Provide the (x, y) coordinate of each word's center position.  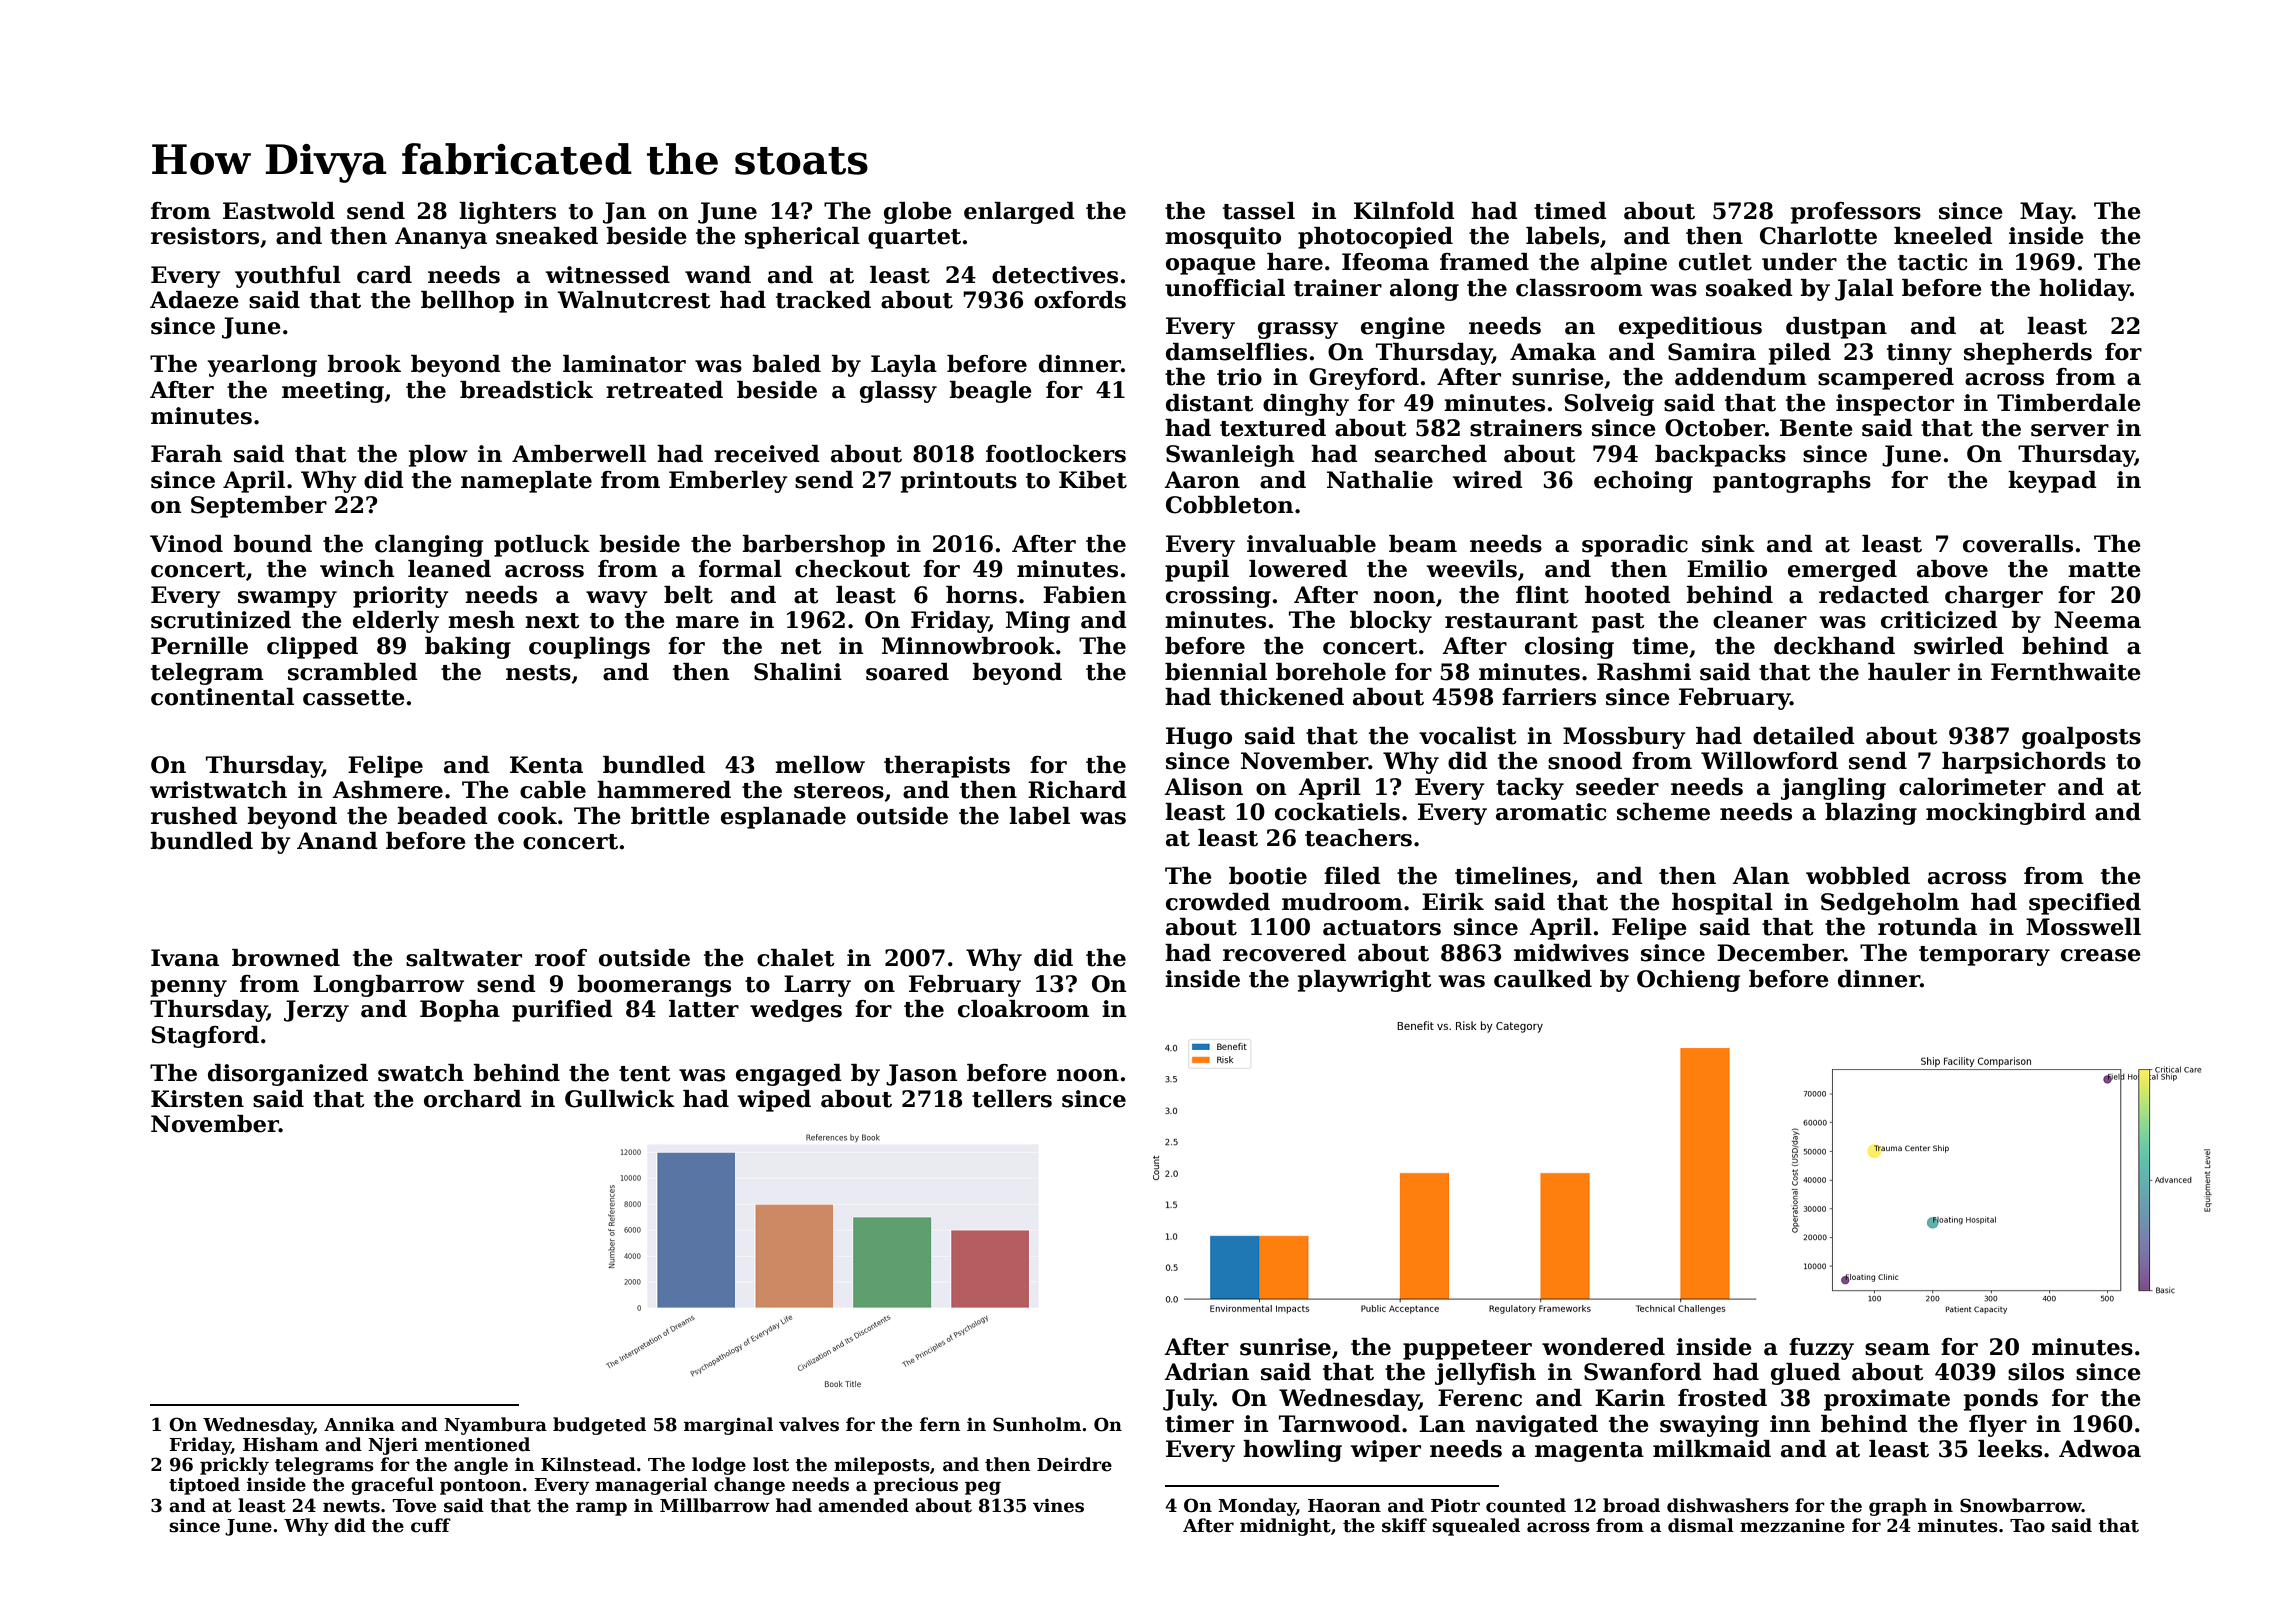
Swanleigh (1230, 456)
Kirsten (197, 1099)
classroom (1579, 288)
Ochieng (1688, 981)
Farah (186, 454)
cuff (431, 1525)
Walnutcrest (634, 300)
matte (2104, 570)
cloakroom (1023, 1009)
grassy (1298, 330)
